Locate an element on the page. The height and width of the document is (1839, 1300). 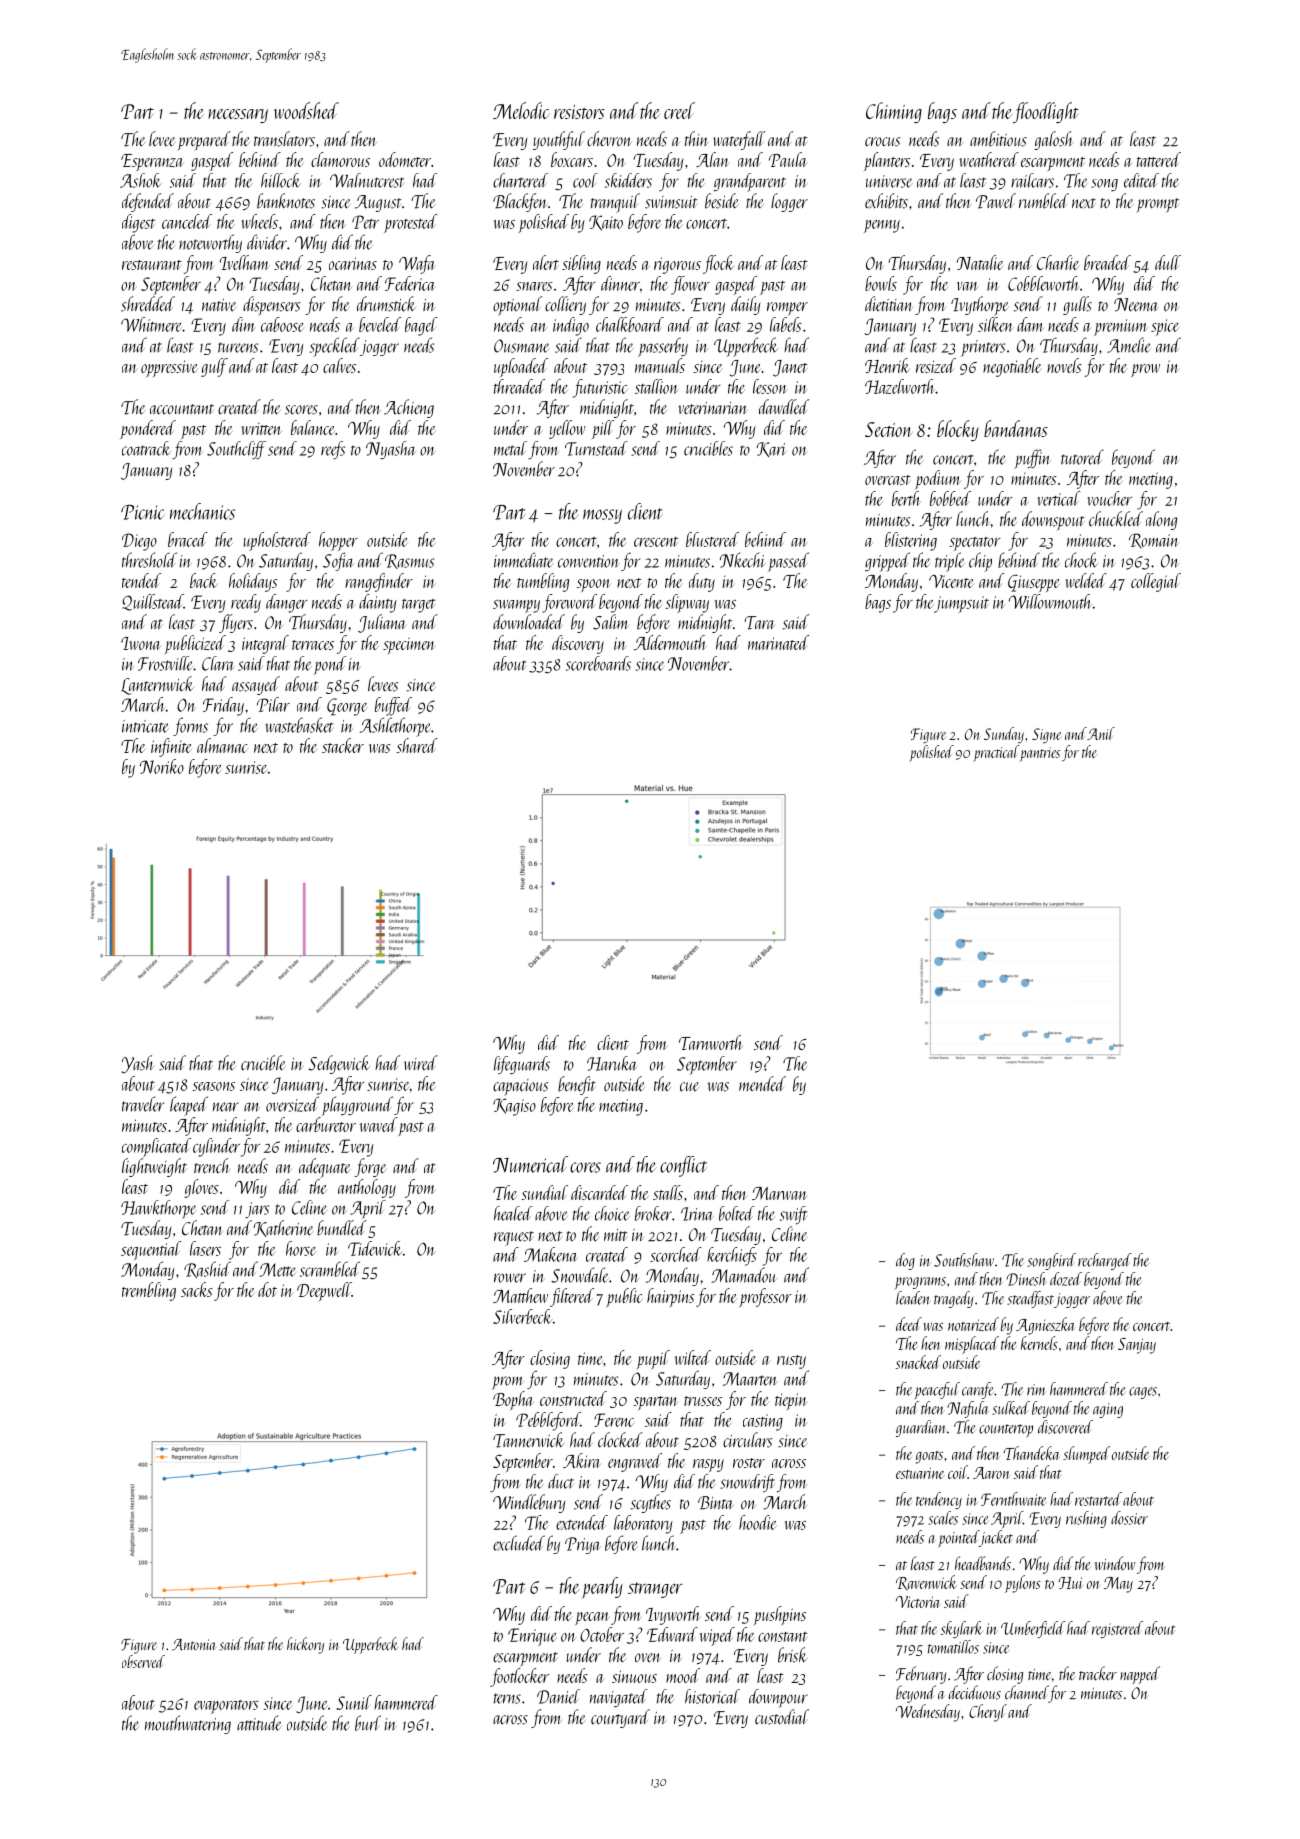
Sunil is located at coordinates (354, 1702).
